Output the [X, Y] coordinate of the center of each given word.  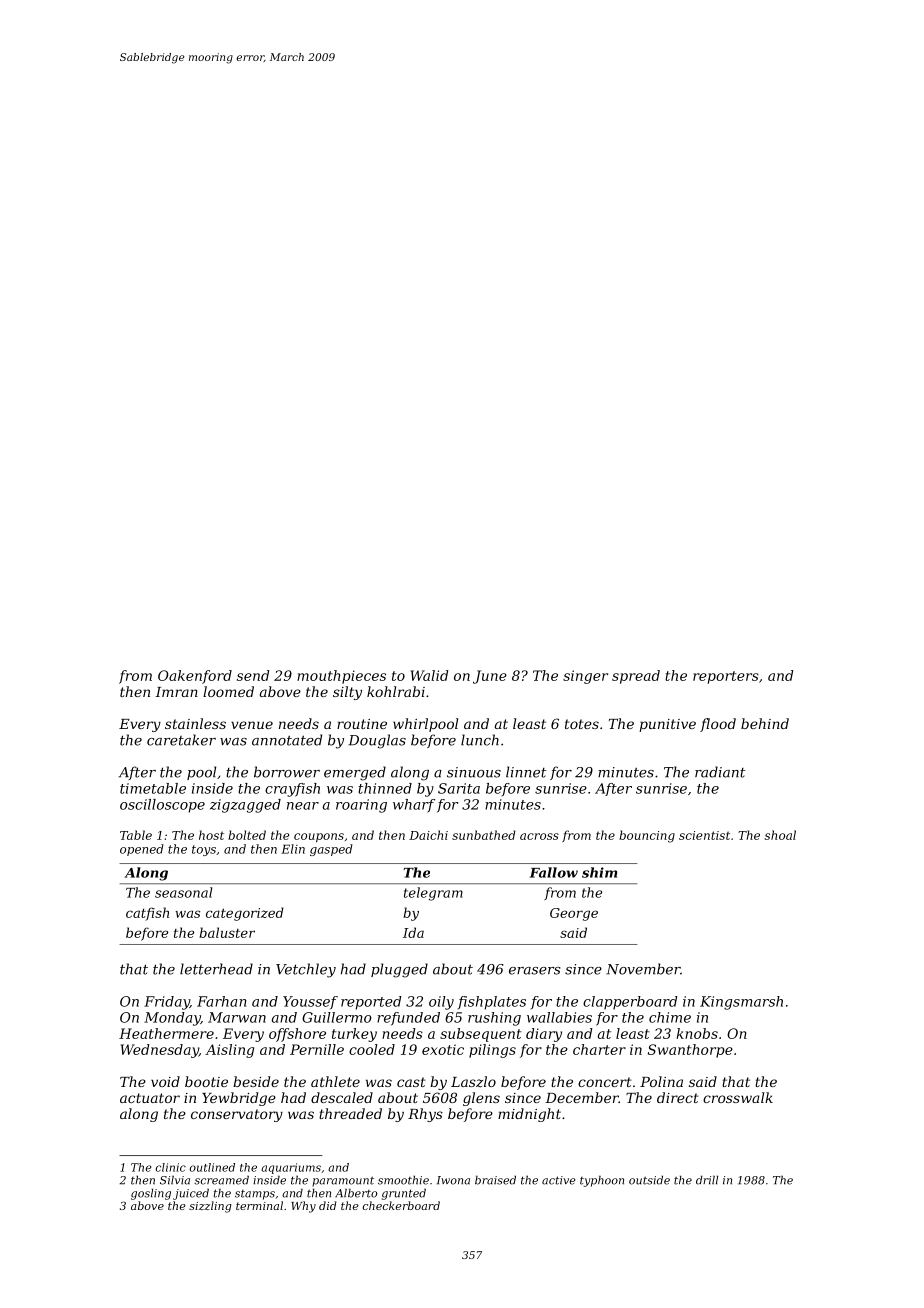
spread [636, 677]
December [582, 1097]
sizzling [210, 1207]
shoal [780, 835]
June [490, 677]
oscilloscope [162, 806]
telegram [433, 894]
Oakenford [195, 677]
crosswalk [738, 1097]
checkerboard [401, 1205]
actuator [150, 1098]
